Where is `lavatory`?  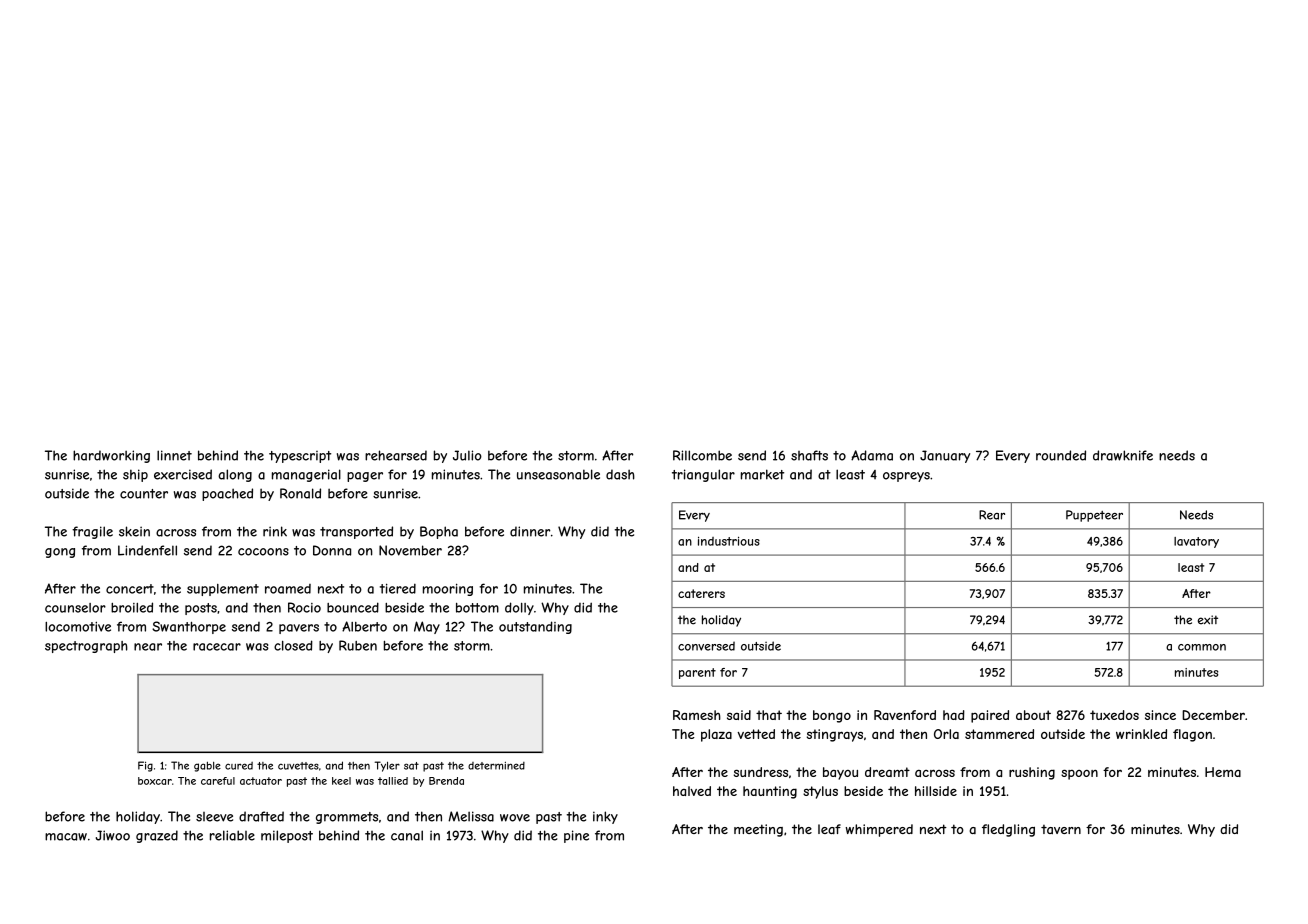
lavatory is located at coordinates (1196, 542).
